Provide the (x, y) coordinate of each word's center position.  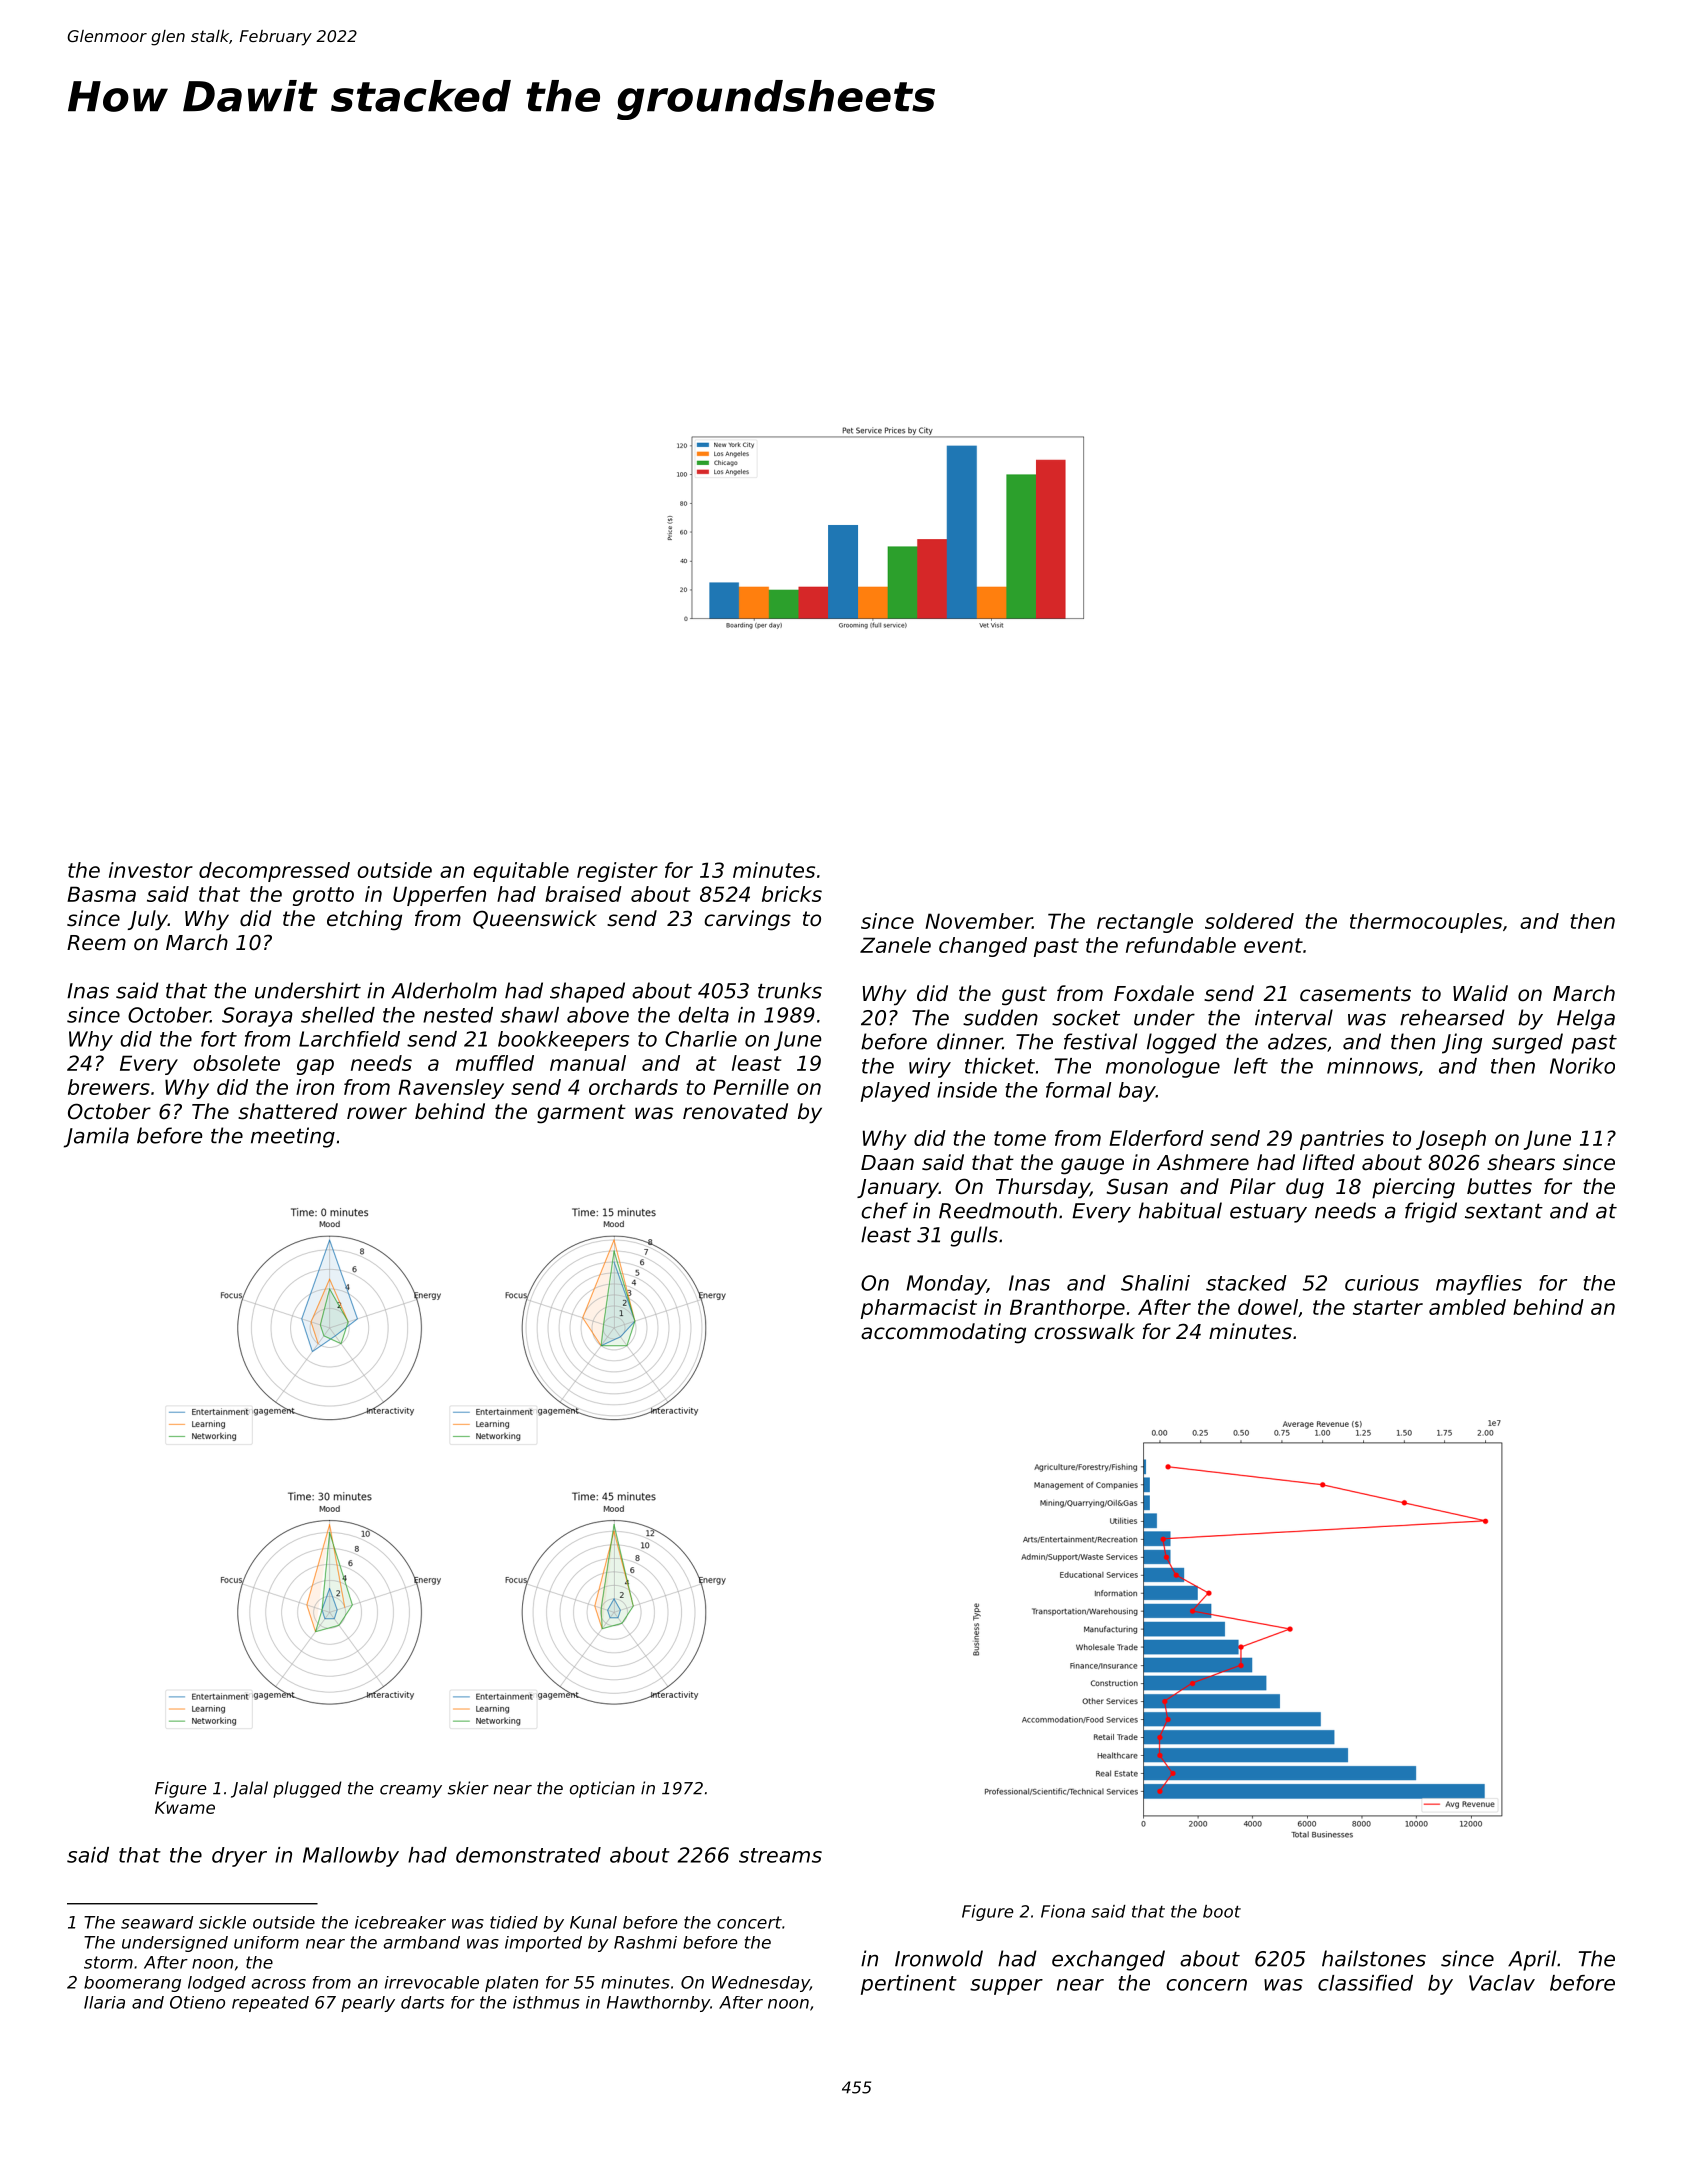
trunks (790, 990)
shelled (338, 1015)
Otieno (197, 2002)
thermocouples (1426, 923)
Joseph (1451, 1140)
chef (884, 1210)
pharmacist (919, 1309)
